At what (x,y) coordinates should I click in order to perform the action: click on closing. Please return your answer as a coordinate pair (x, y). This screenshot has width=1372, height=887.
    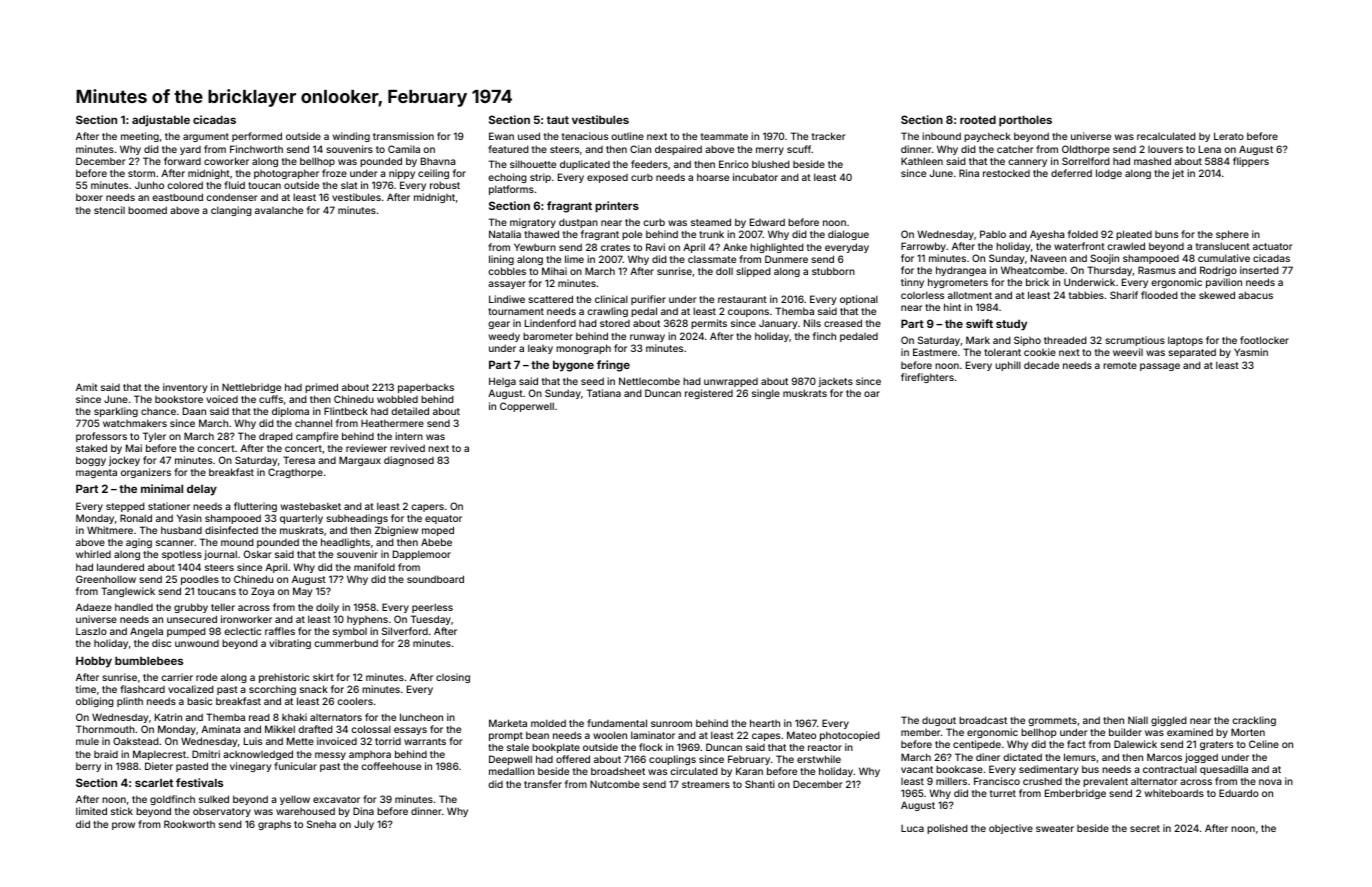
    Looking at the image, I should click on (453, 678).
